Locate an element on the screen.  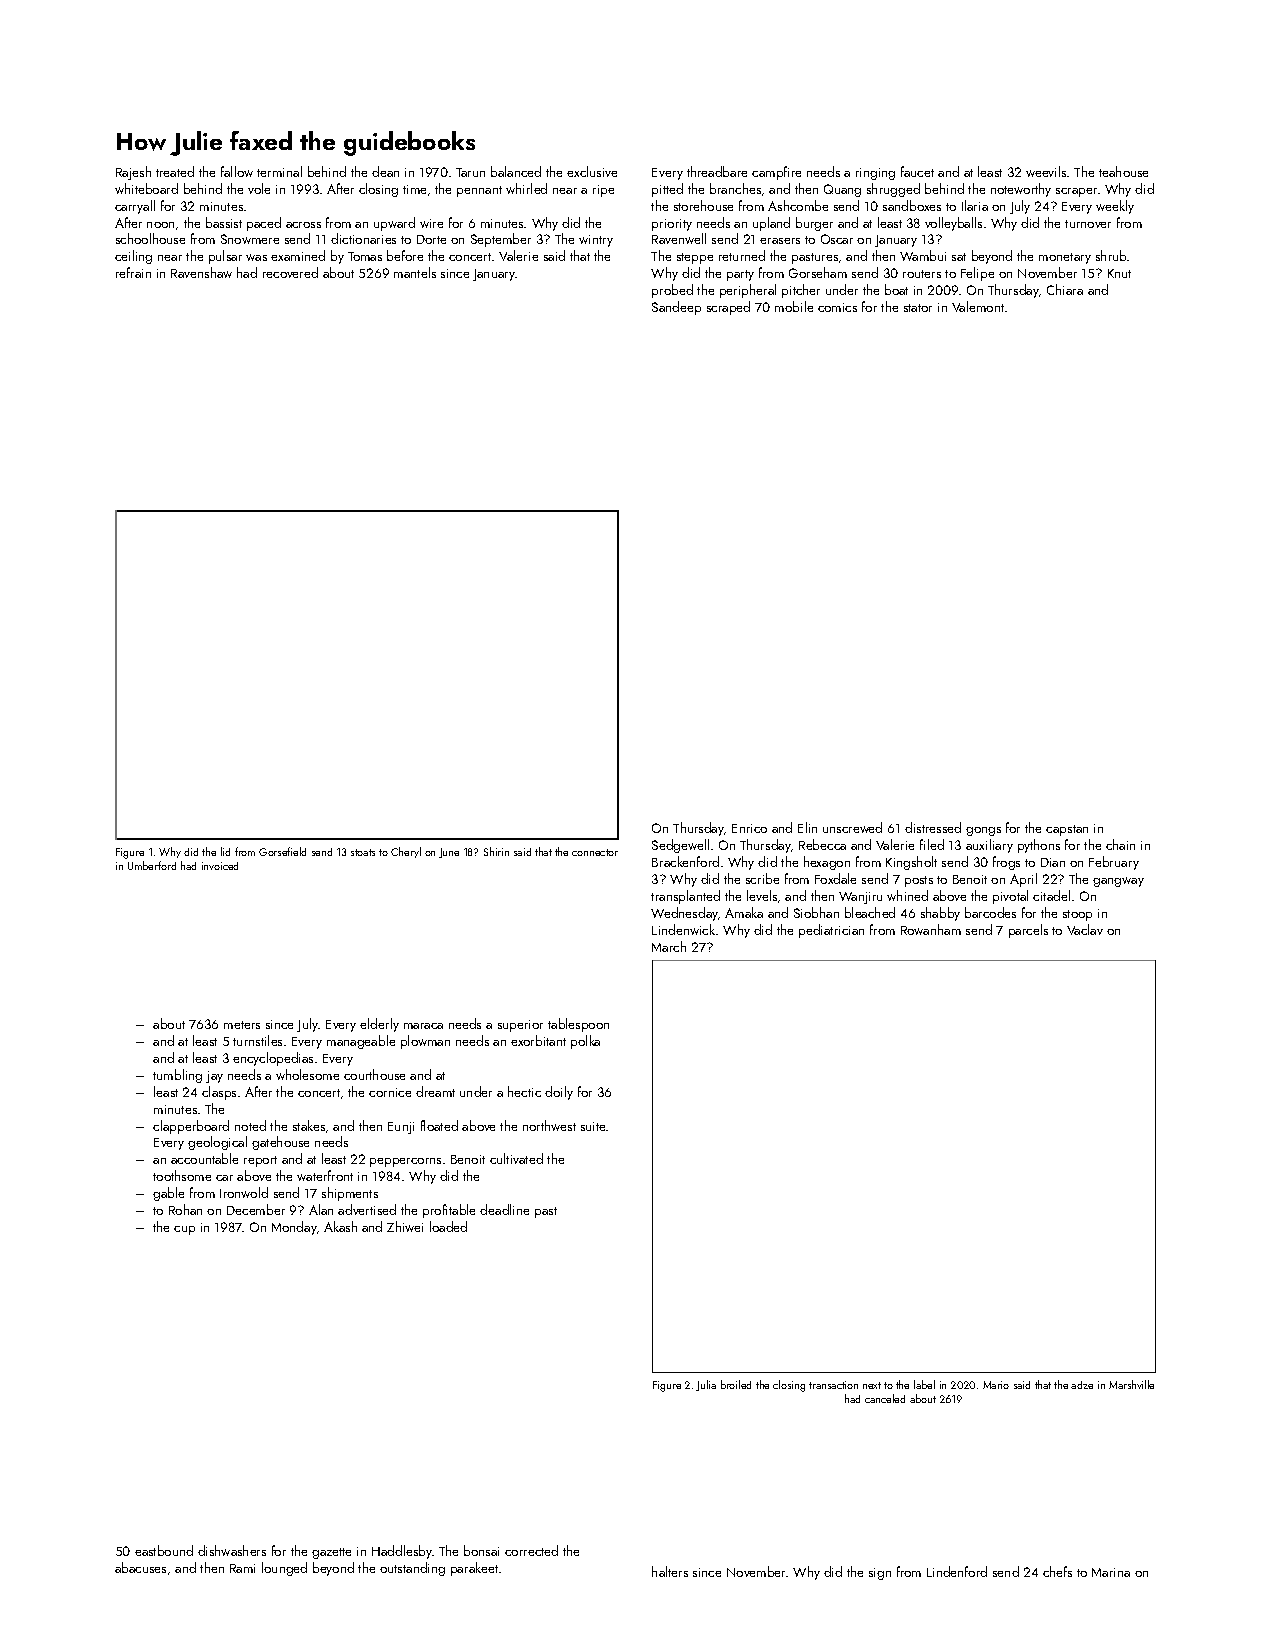
cup is located at coordinates (184, 1230).
